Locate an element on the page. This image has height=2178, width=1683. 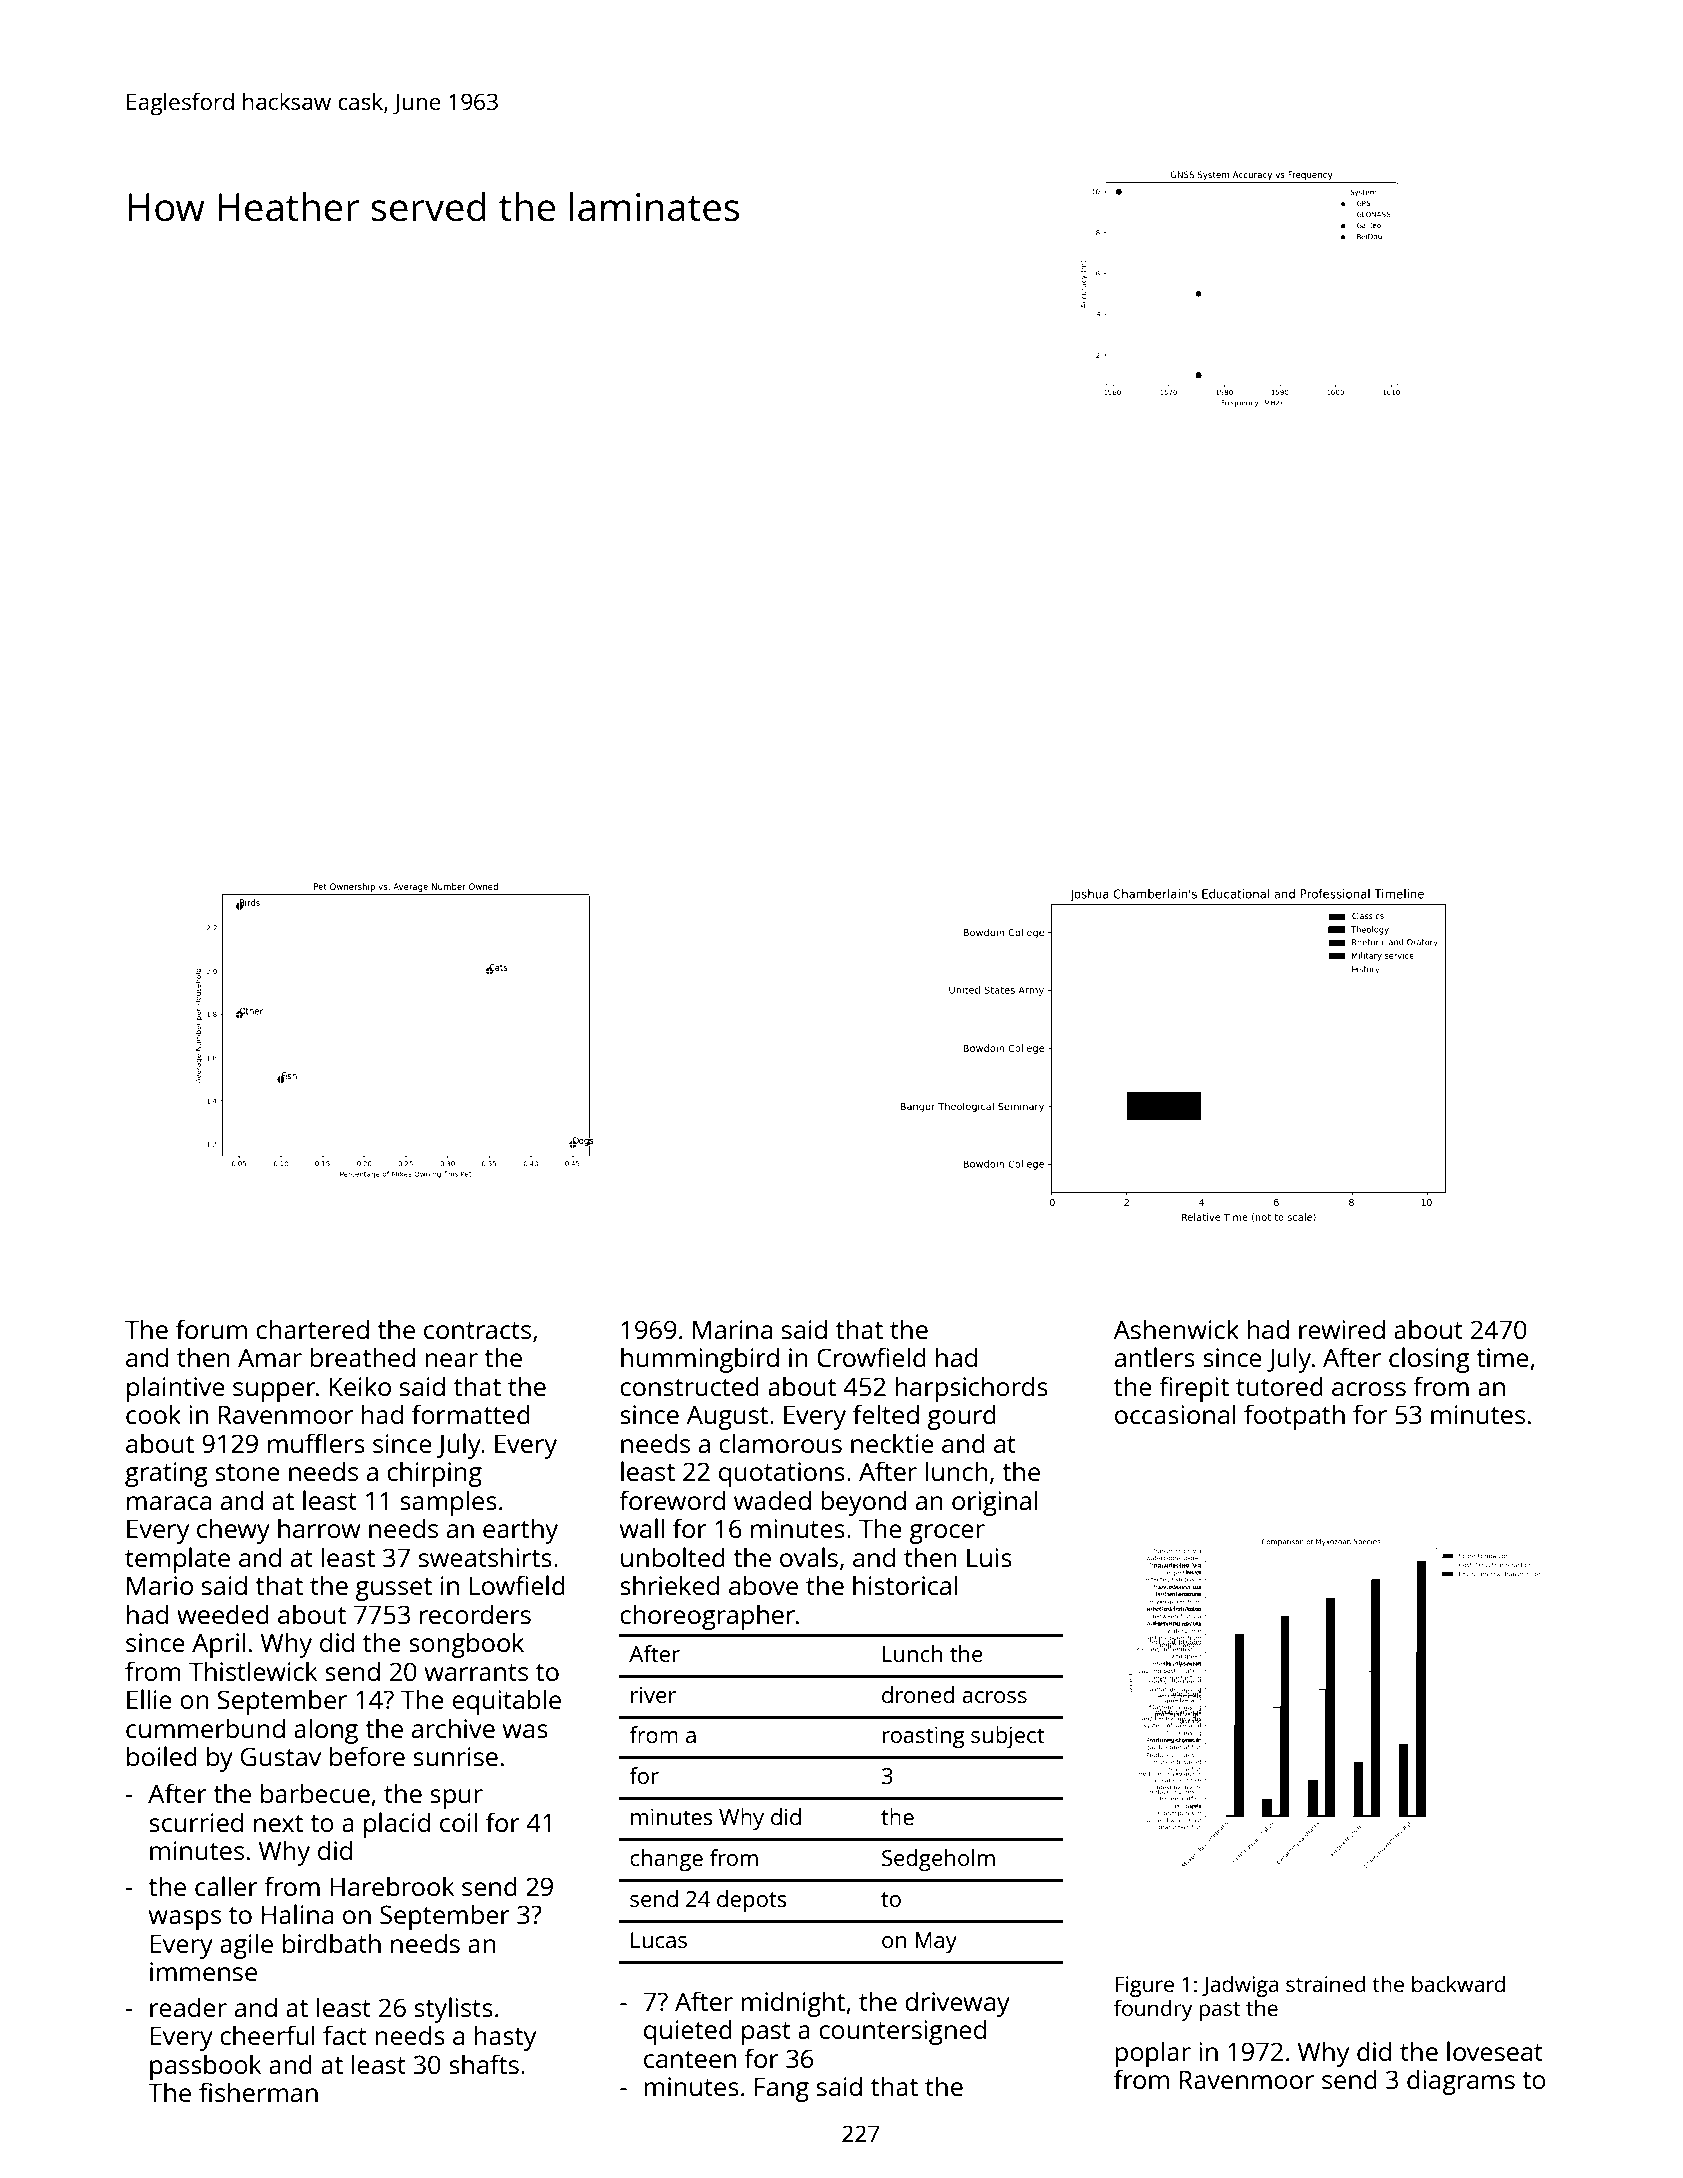
Crowfield is located at coordinates (871, 1357).
